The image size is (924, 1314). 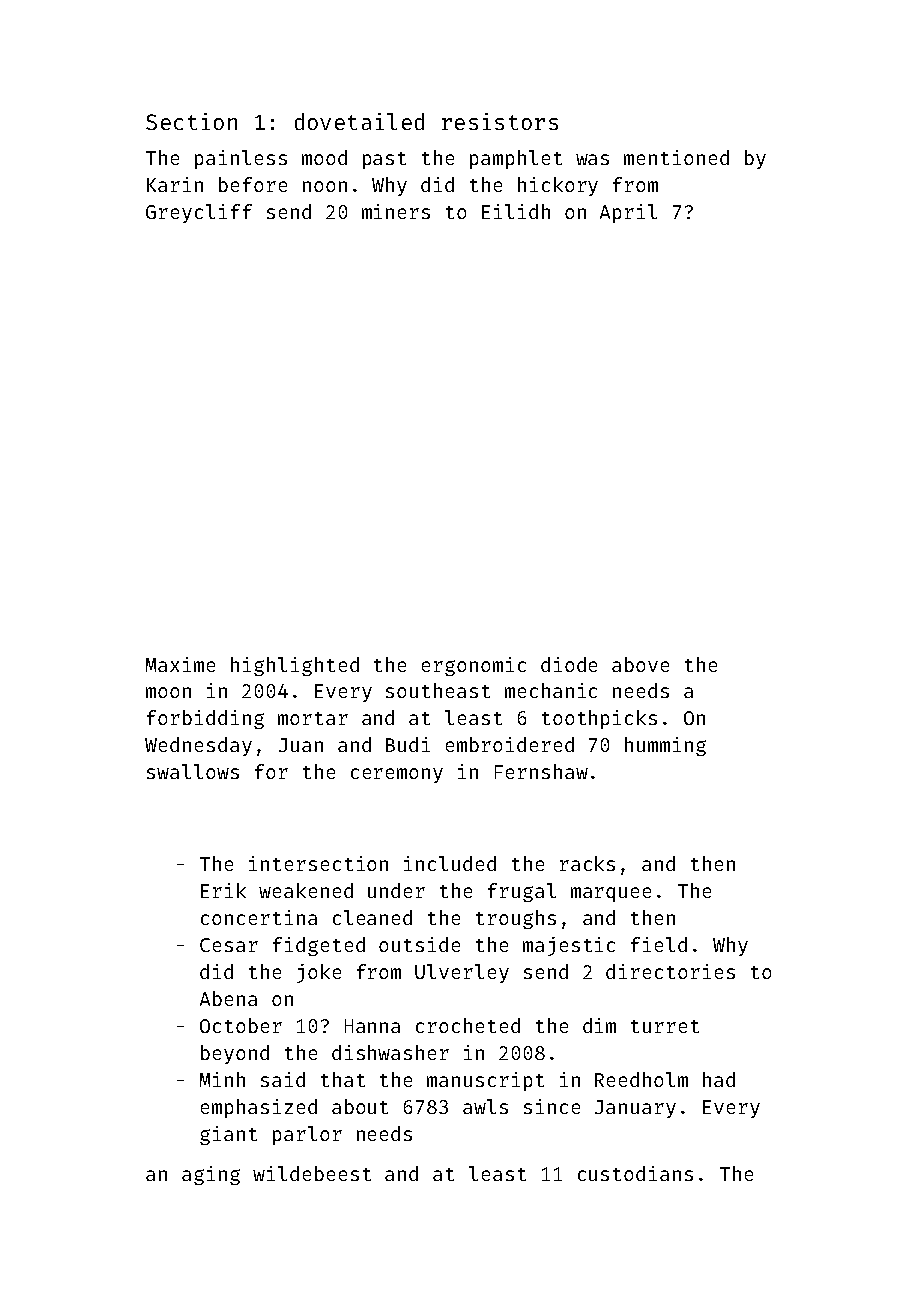 I want to click on Maxime, so click(x=180, y=664).
